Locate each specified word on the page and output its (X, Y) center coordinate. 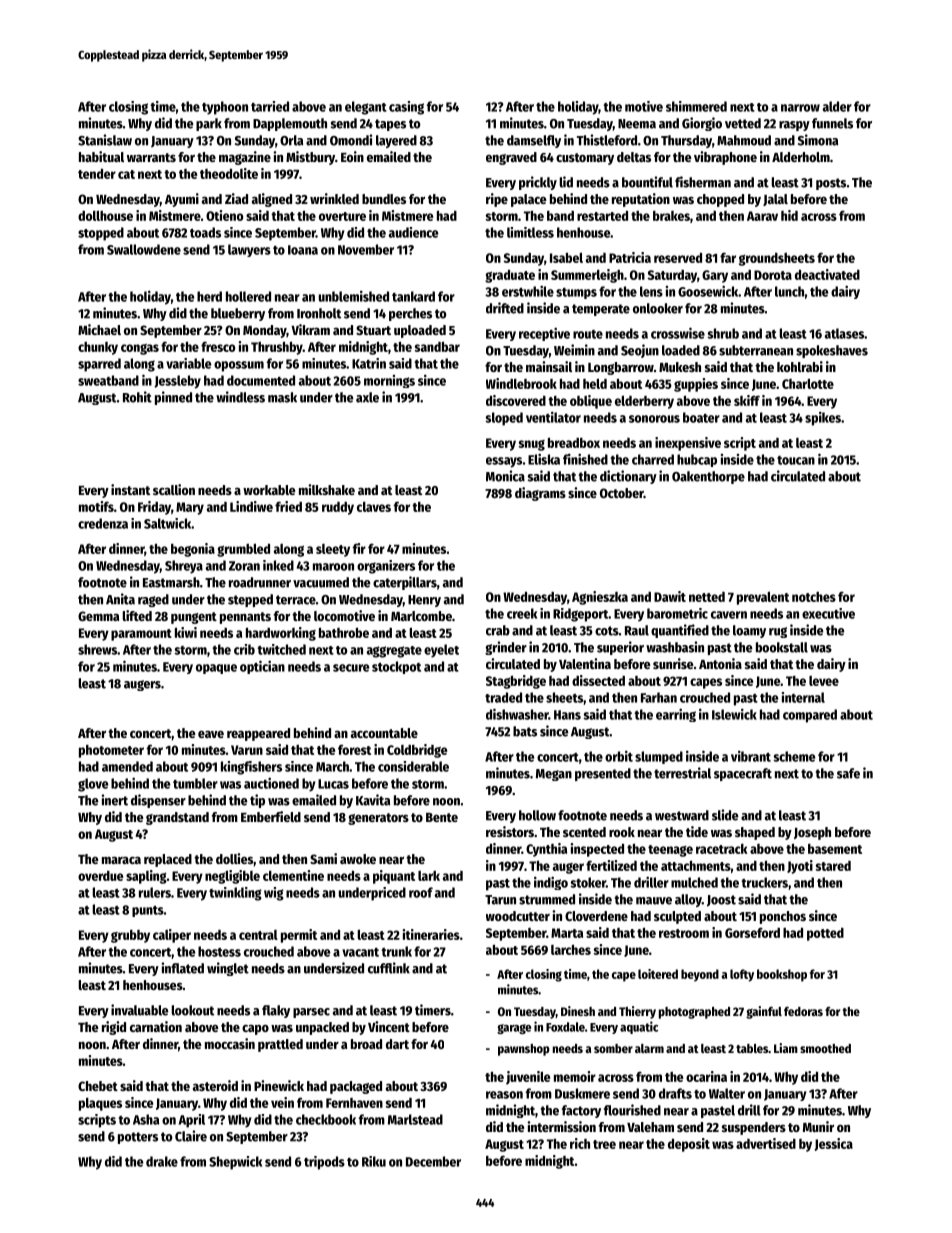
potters (138, 1138)
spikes (823, 419)
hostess (219, 951)
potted (825, 934)
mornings (389, 381)
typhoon (225, 108)
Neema (637, 124)
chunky (98, 348)
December (433, 1161)
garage (514, 1029)
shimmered (696, 106)
